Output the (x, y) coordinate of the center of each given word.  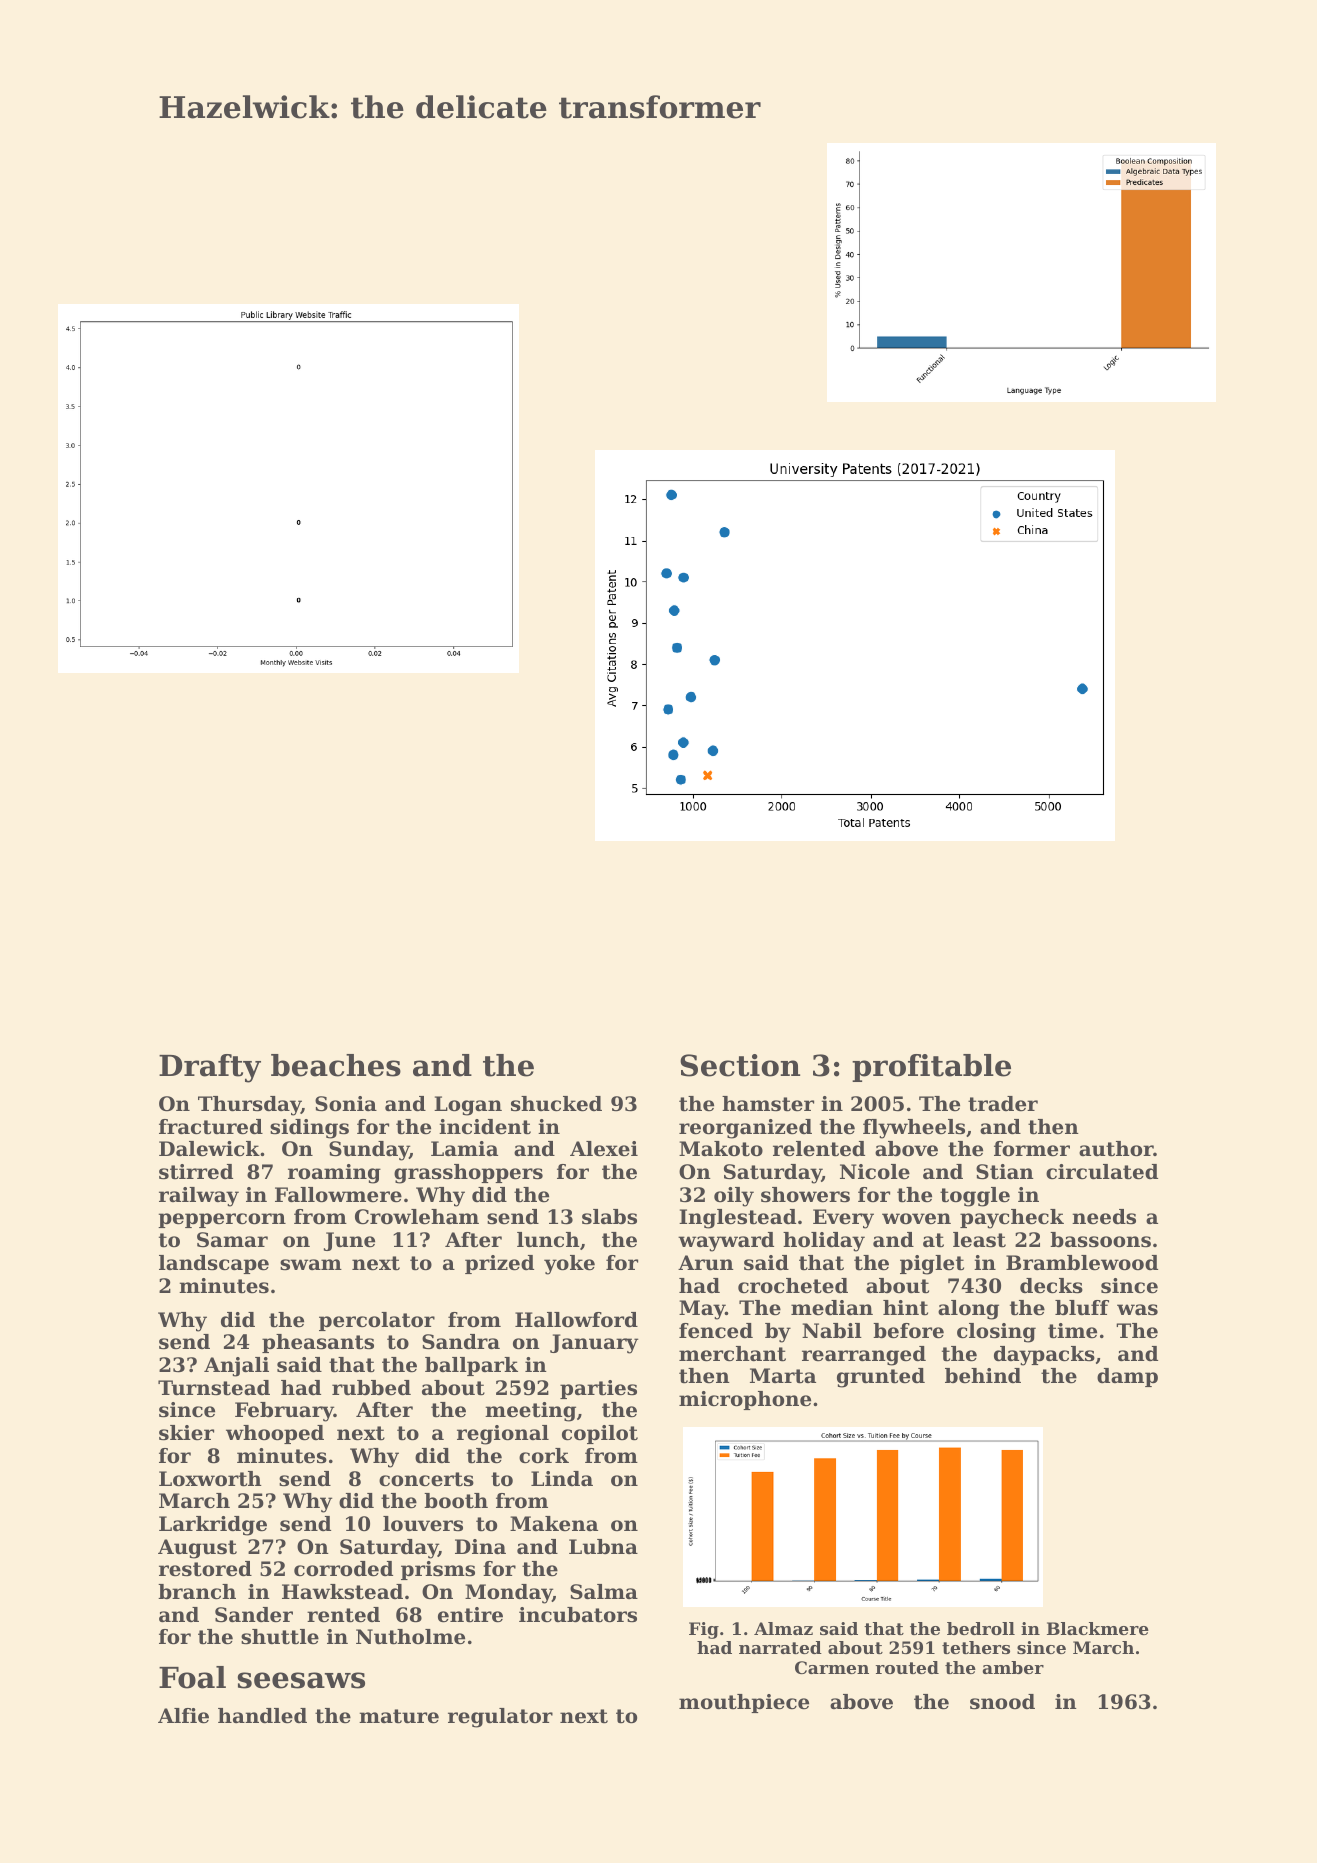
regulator (500, 1718)
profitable (931, 1068)
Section (740, 1065)
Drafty (210, 1068)
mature (399, 1716)
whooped (275, 1434)
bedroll (981, 1628)
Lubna (603, 1547)
